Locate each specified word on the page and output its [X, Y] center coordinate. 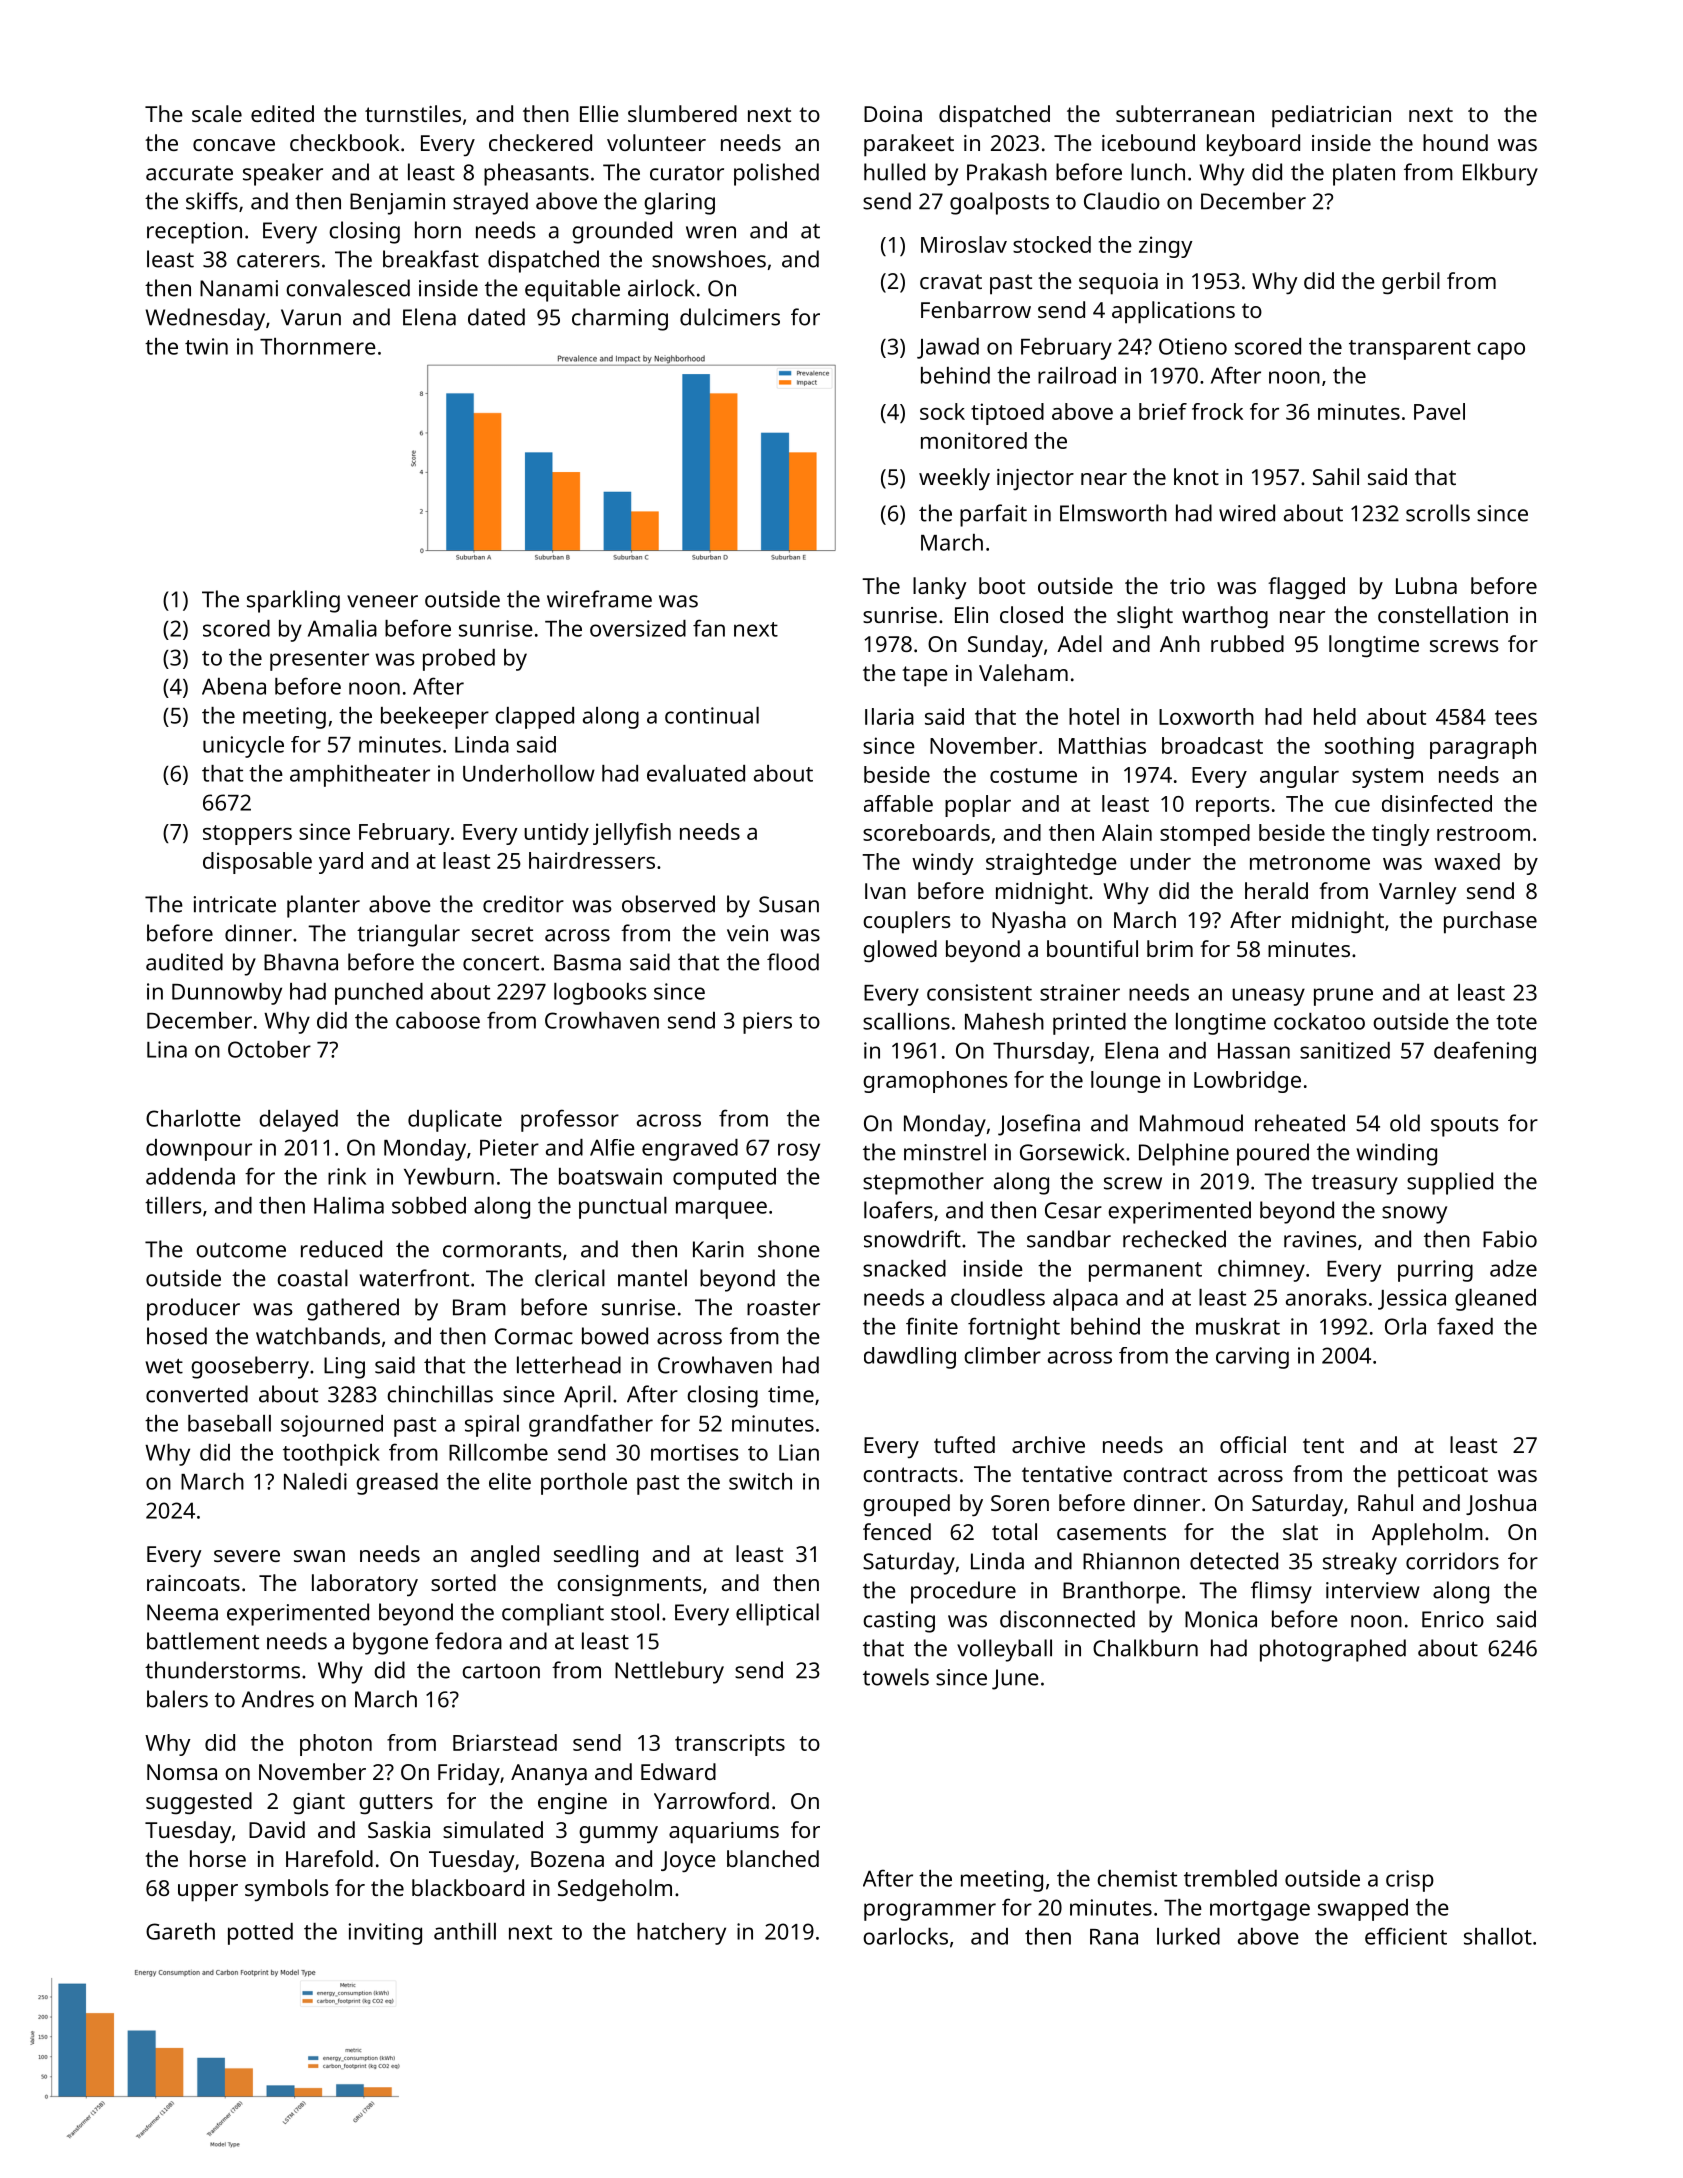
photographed [1333, 1650]
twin [206, 346]
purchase [1490, 922]
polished [776, 174]
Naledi [315, 1481]
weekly [954, 479]
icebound [1148, 142]
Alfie [612, 1147]
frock [1217, 411]
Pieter [509, 1147]
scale [217, 113]
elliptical [777, 1614]
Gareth [180, 1931]
